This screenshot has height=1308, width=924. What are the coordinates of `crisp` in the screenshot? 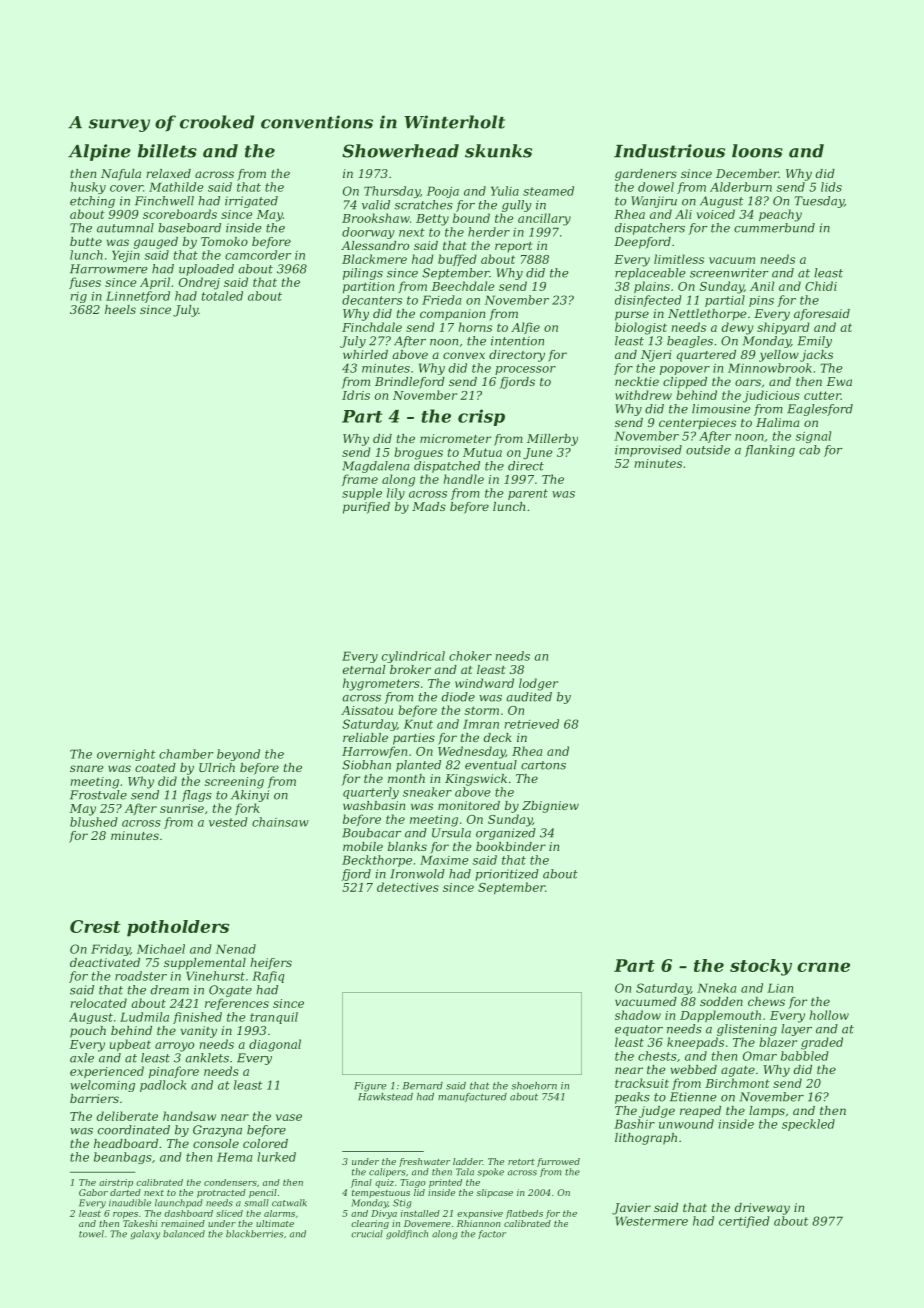 It's located at (481, 417).
